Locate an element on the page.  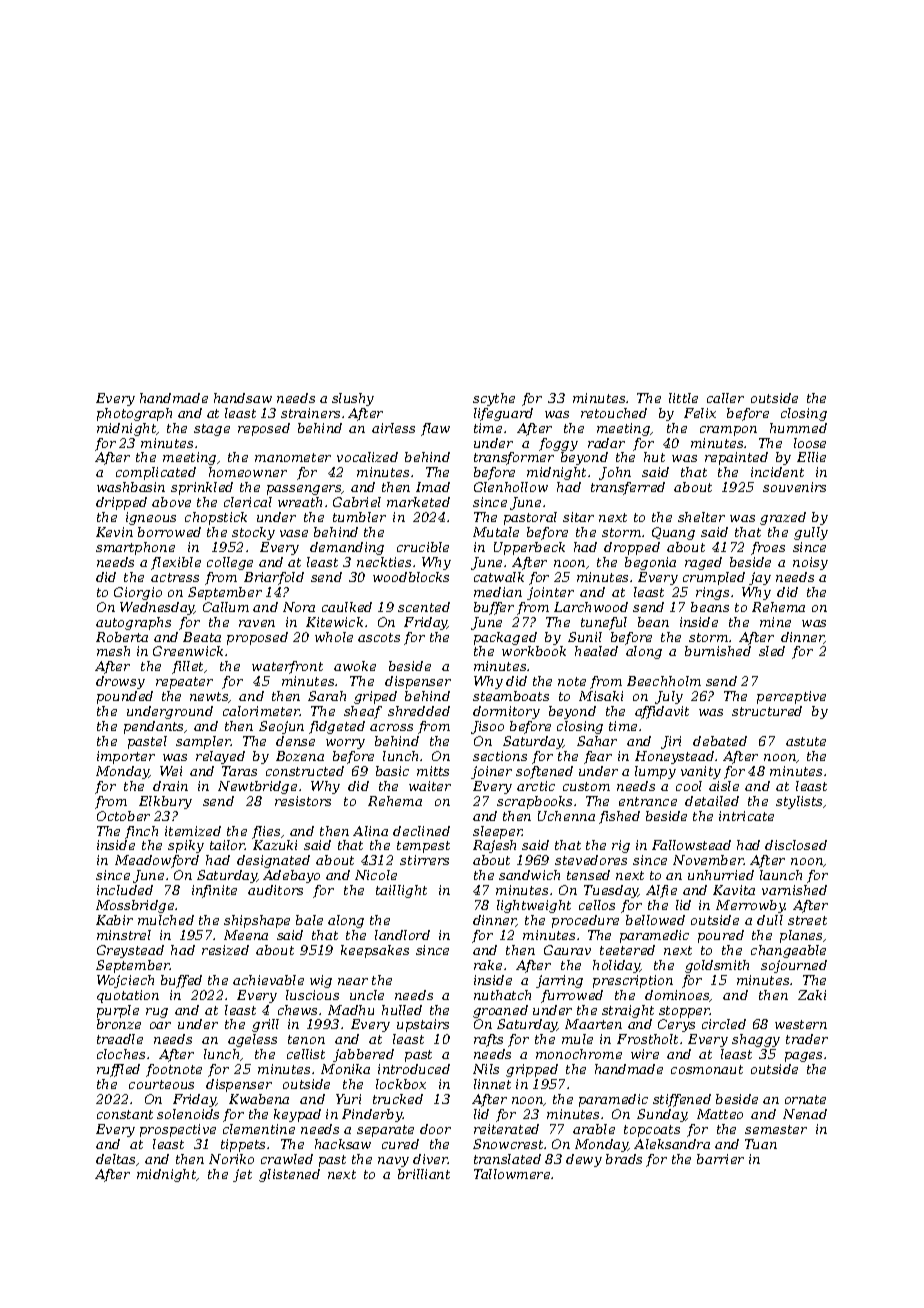
noisy is located at coordinates (810, 563).
